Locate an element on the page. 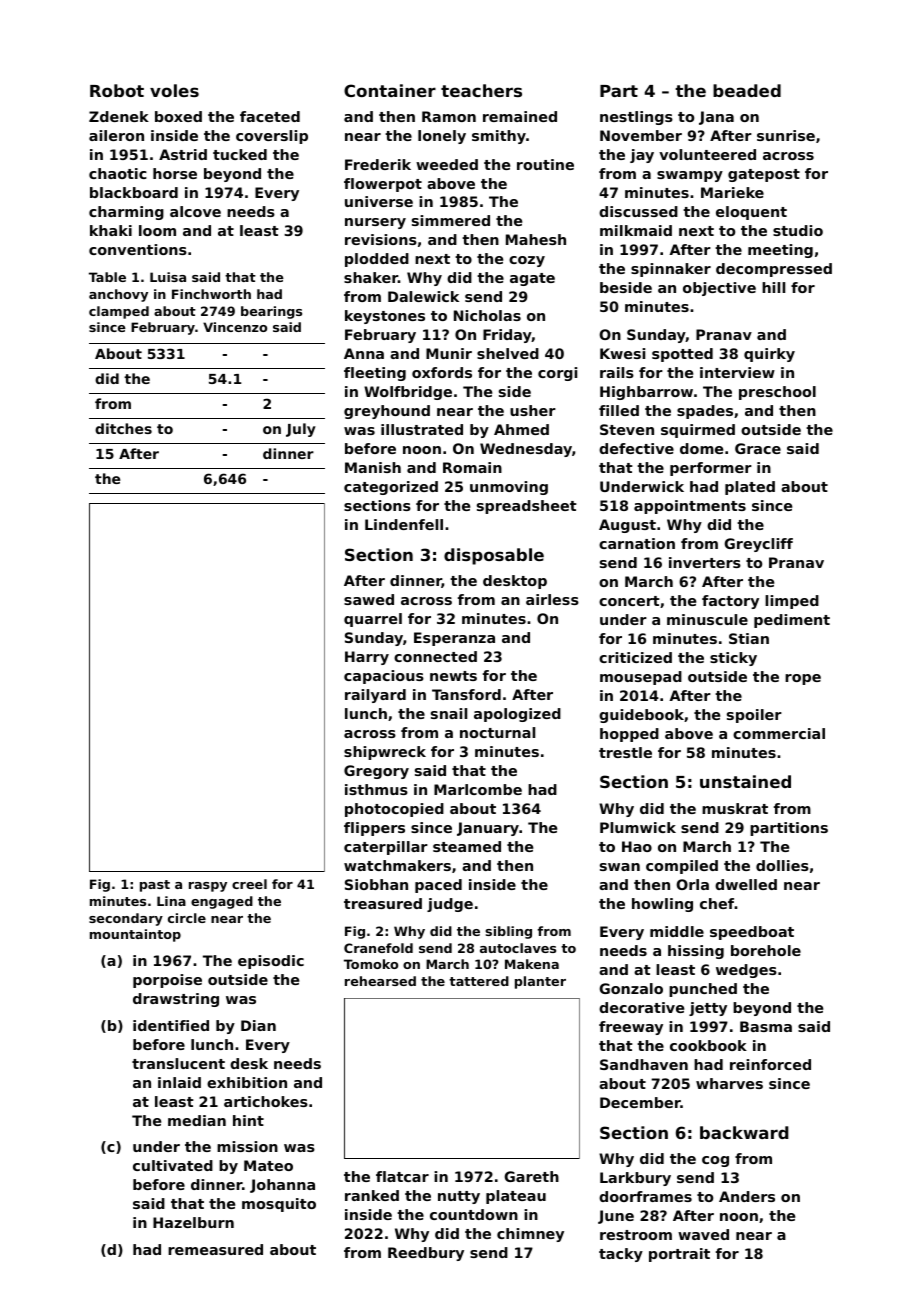 The height and width of the document is (1308, 924). tacky is located at coordinates (621, 1255).
